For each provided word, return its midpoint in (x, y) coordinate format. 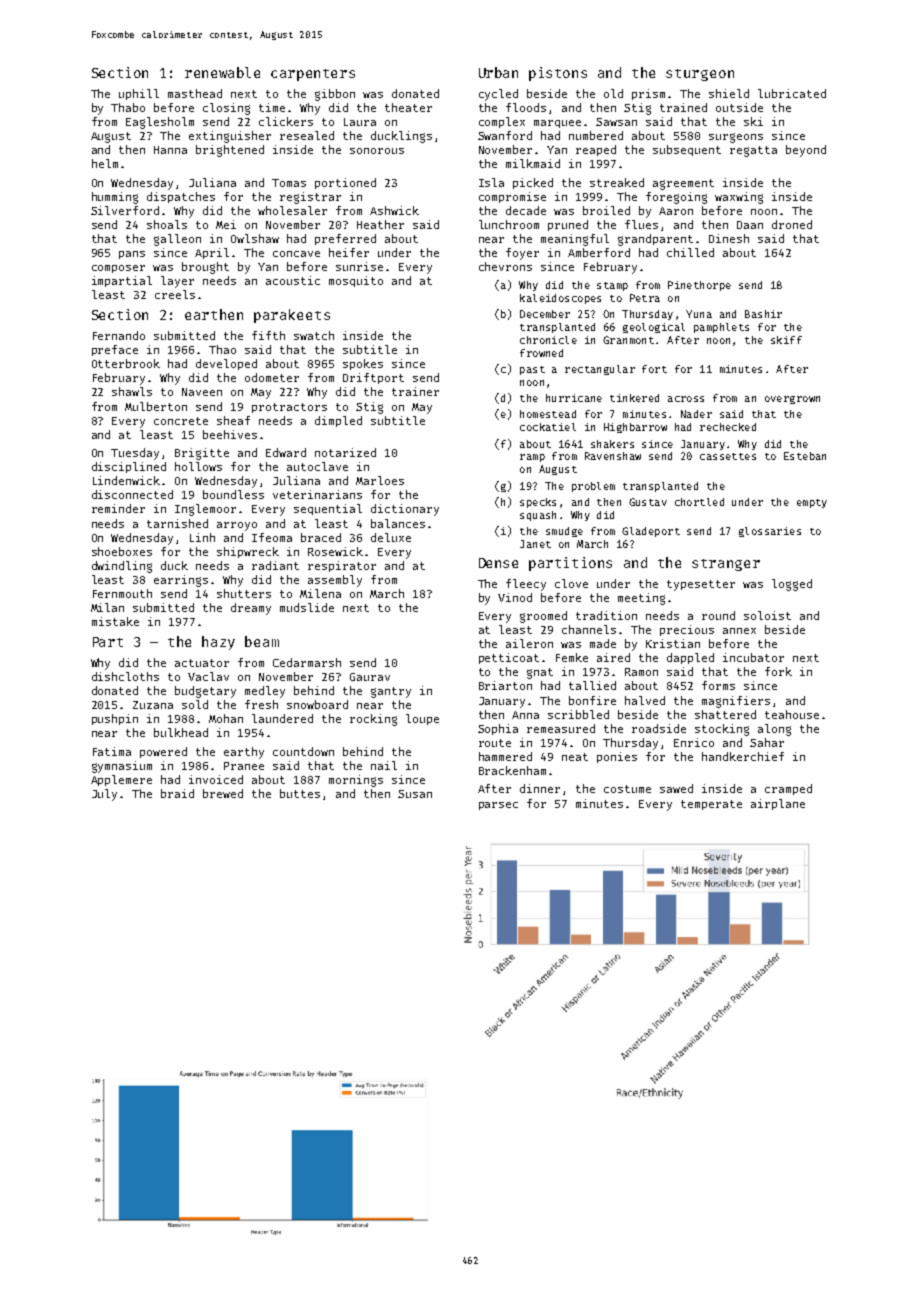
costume (627, 789)
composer (118, 269)
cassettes (728, 456)
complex (502, 122)
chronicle (548, 340)
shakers (612, 444)
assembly (335, 581)
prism (648, 94)
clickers (286, 121)
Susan (415, 794)
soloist (767, 615)
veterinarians (317, 494)
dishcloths (125, 676)
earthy (244, 753)
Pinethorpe (699, 286)
